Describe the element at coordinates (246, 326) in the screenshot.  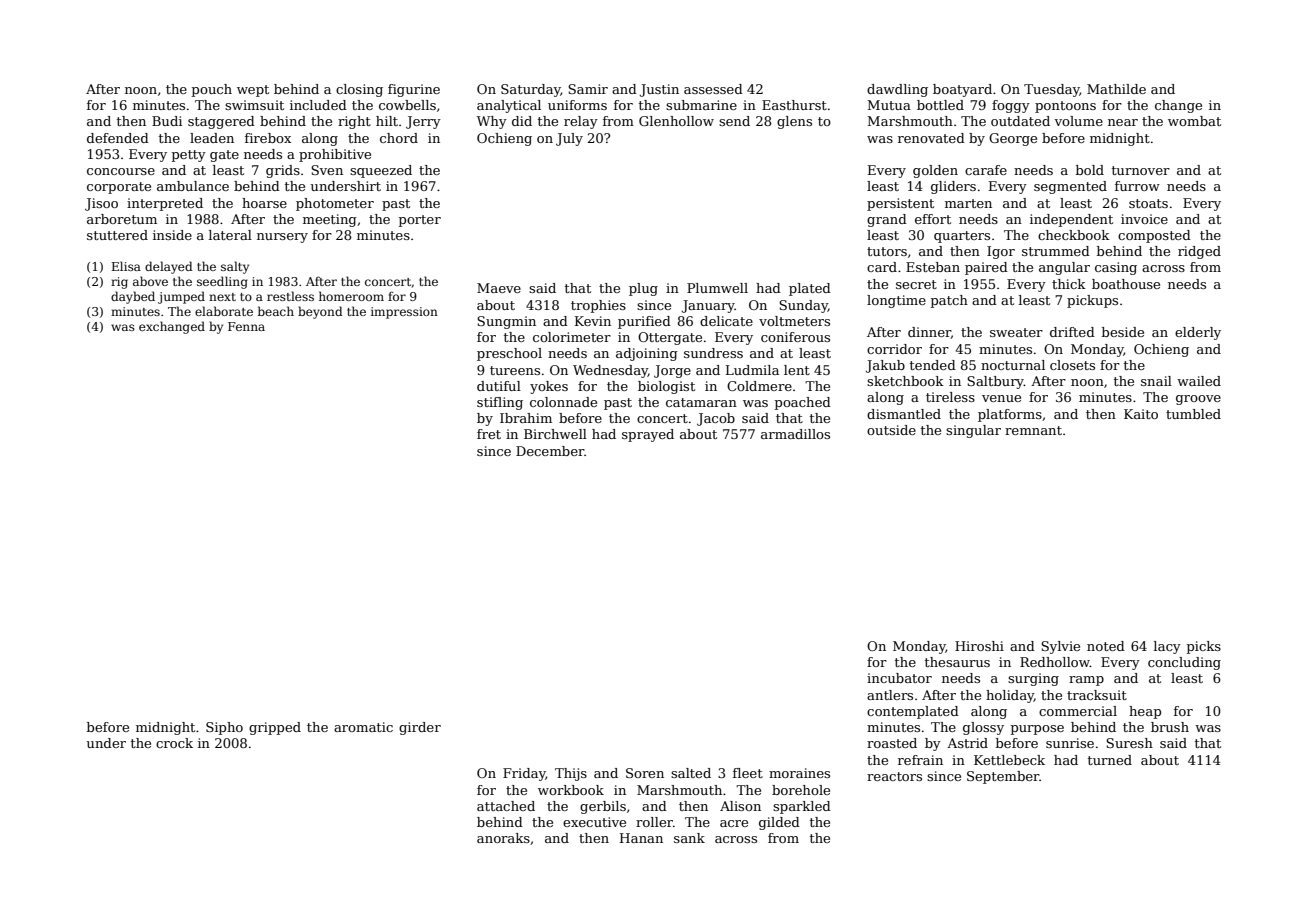
I see `Fenna` at that location.
